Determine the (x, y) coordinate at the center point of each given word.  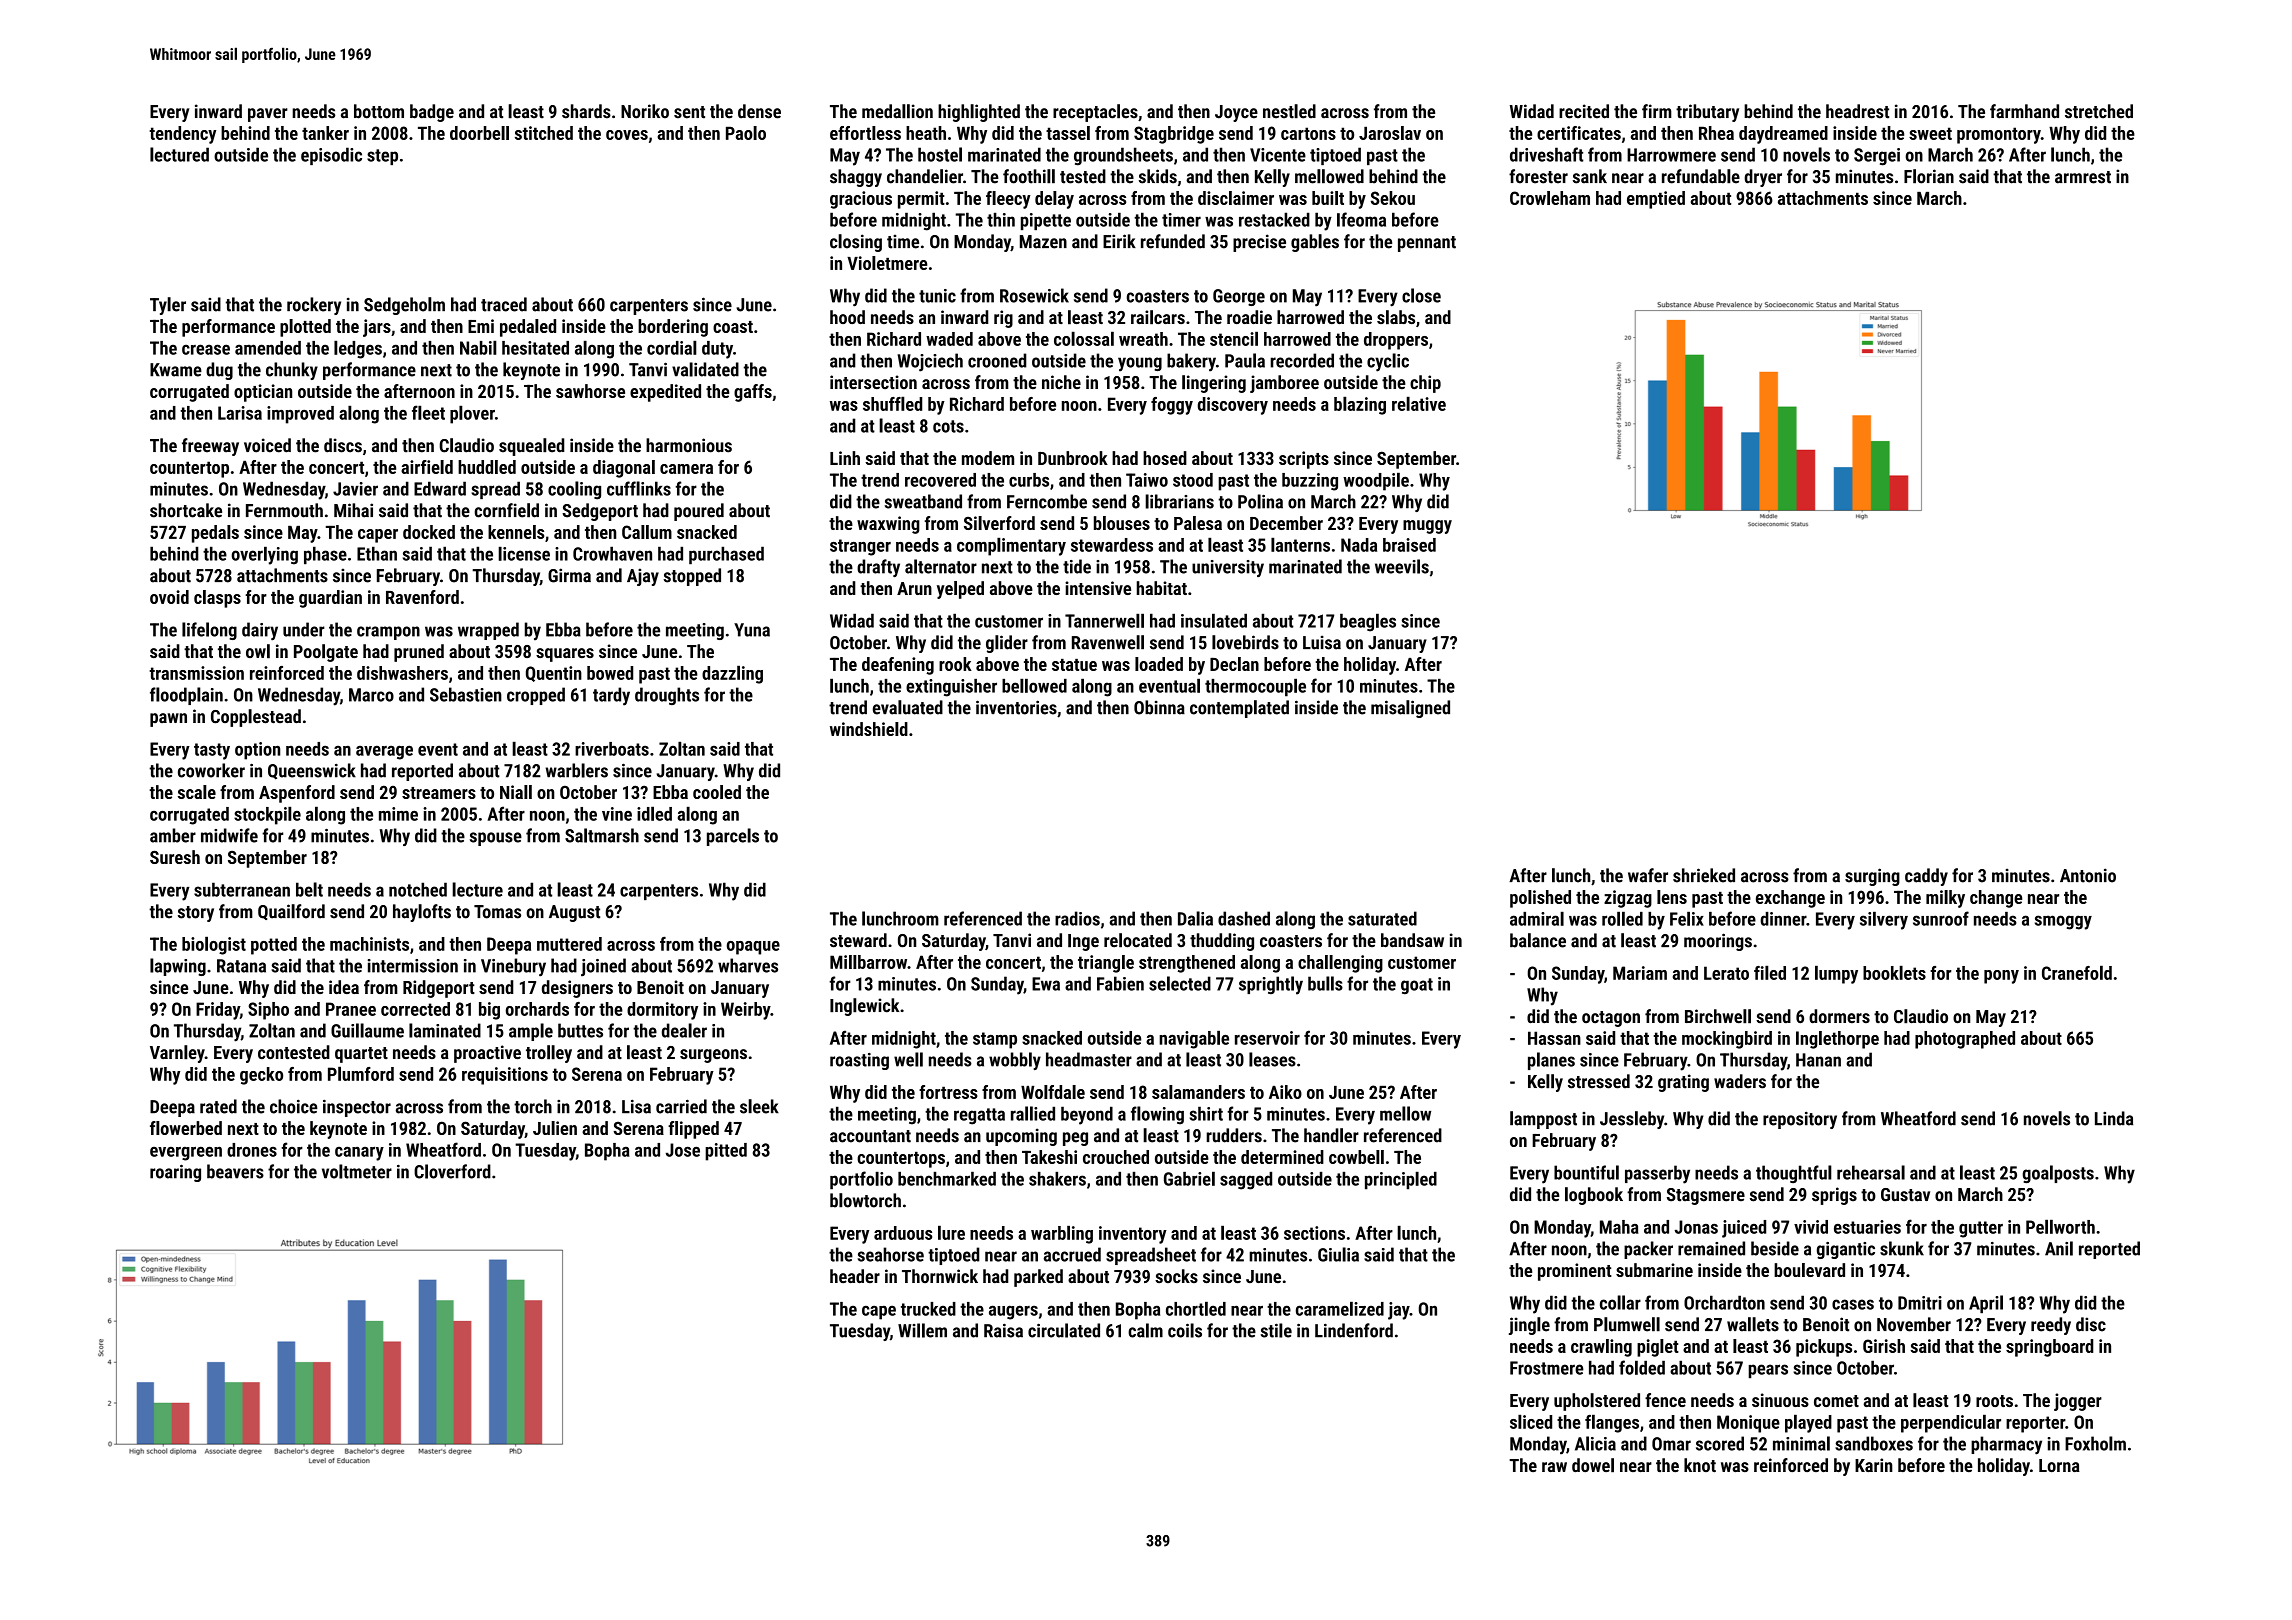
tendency (182, 135)
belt (309, 889)
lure (951, 1232)
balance (1538, 940)
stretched (2099, 111)
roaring (175, 1173)
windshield (869, 729)
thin (1001, 219)
